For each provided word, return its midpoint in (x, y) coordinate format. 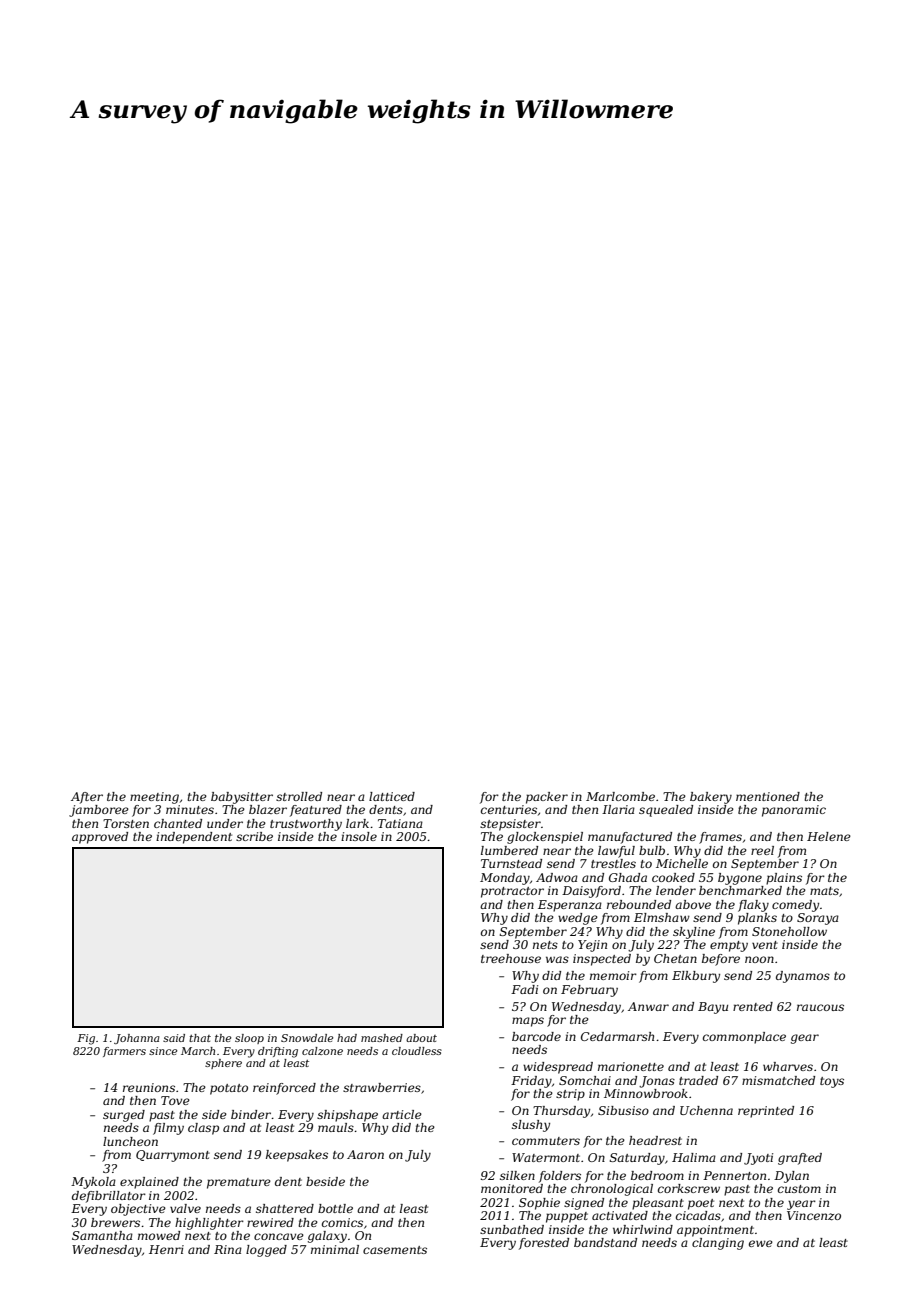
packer (547, 798)
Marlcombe (620, 796)
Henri (166, 1249)
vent (765, 945)
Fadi (524, 989)
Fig (86, 1039)
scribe (254, 836)
